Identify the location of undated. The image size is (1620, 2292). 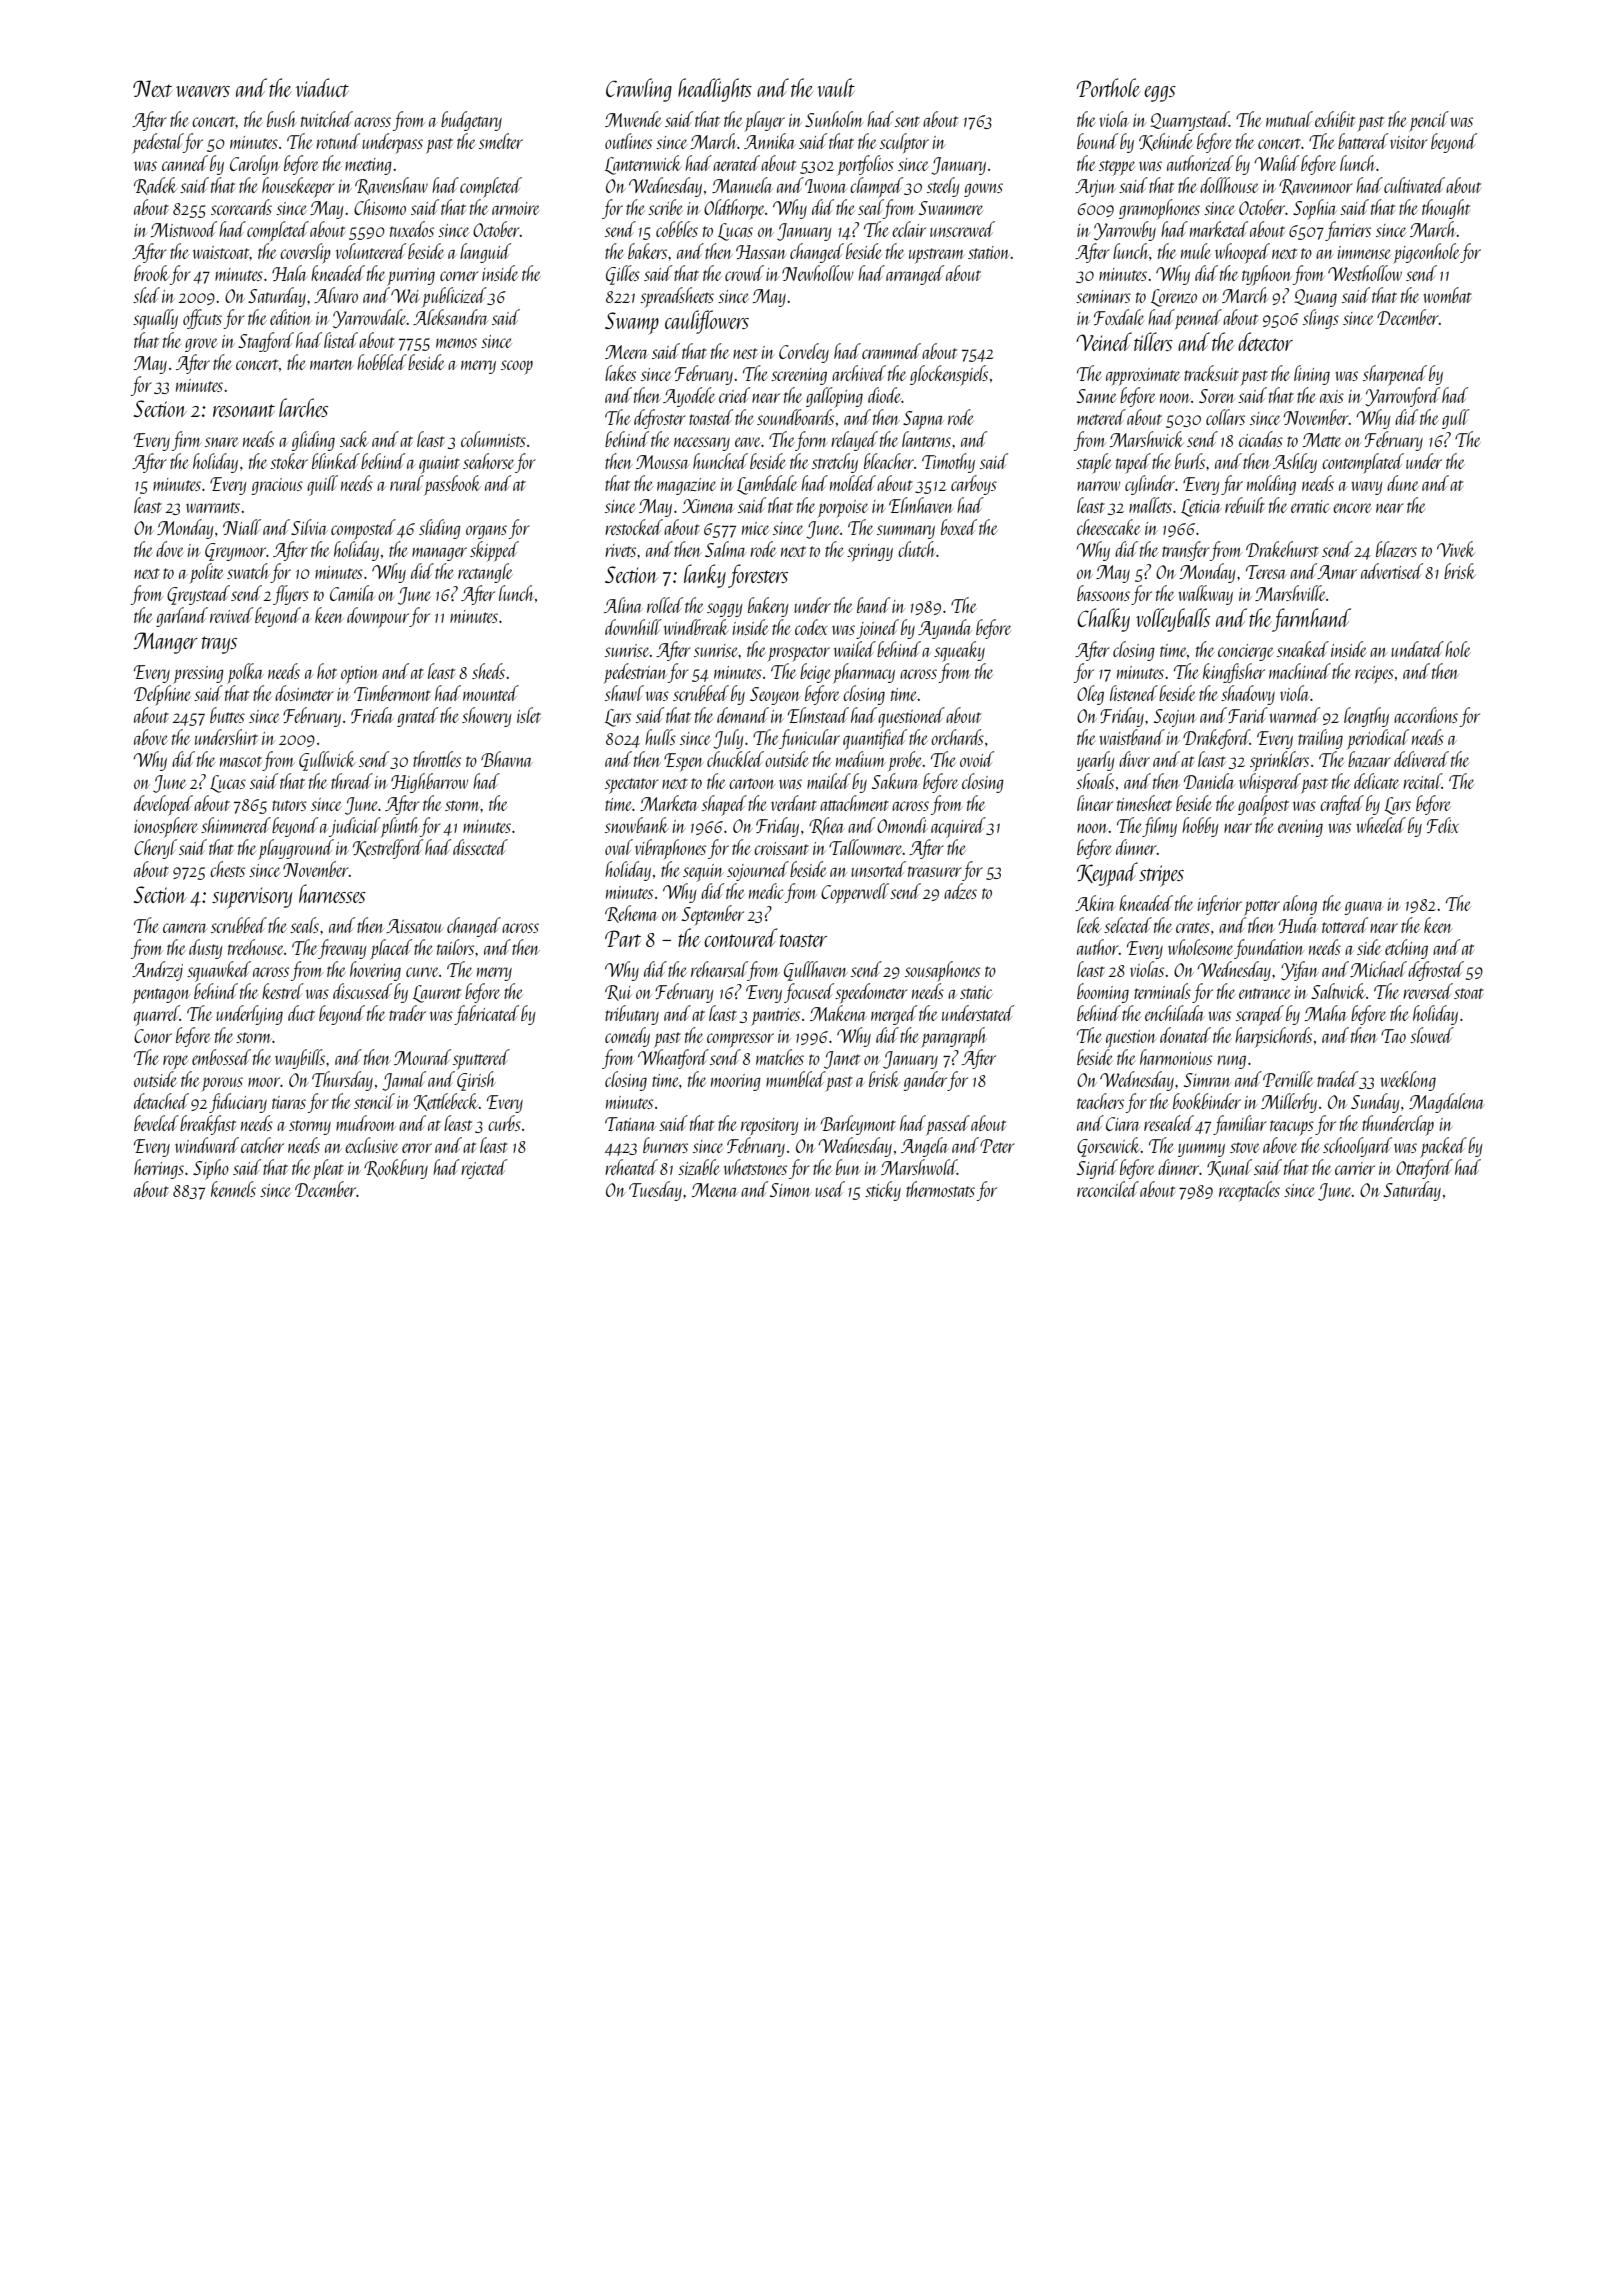
(1417, 649).
